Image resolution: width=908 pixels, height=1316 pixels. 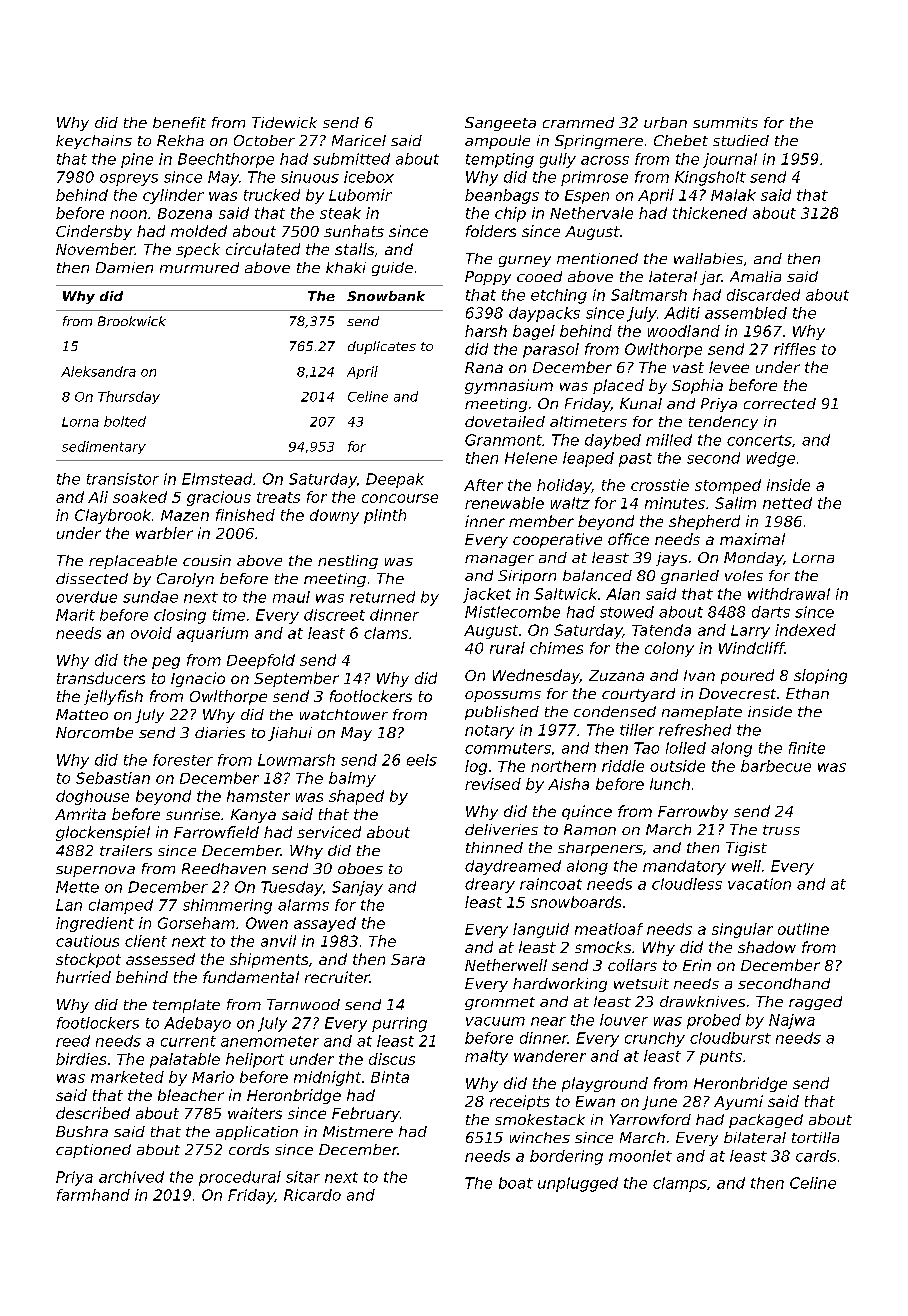 What do you see at coordinates (820, 676) in the image?
I see `sloping` at bounding box center [820, 676].
